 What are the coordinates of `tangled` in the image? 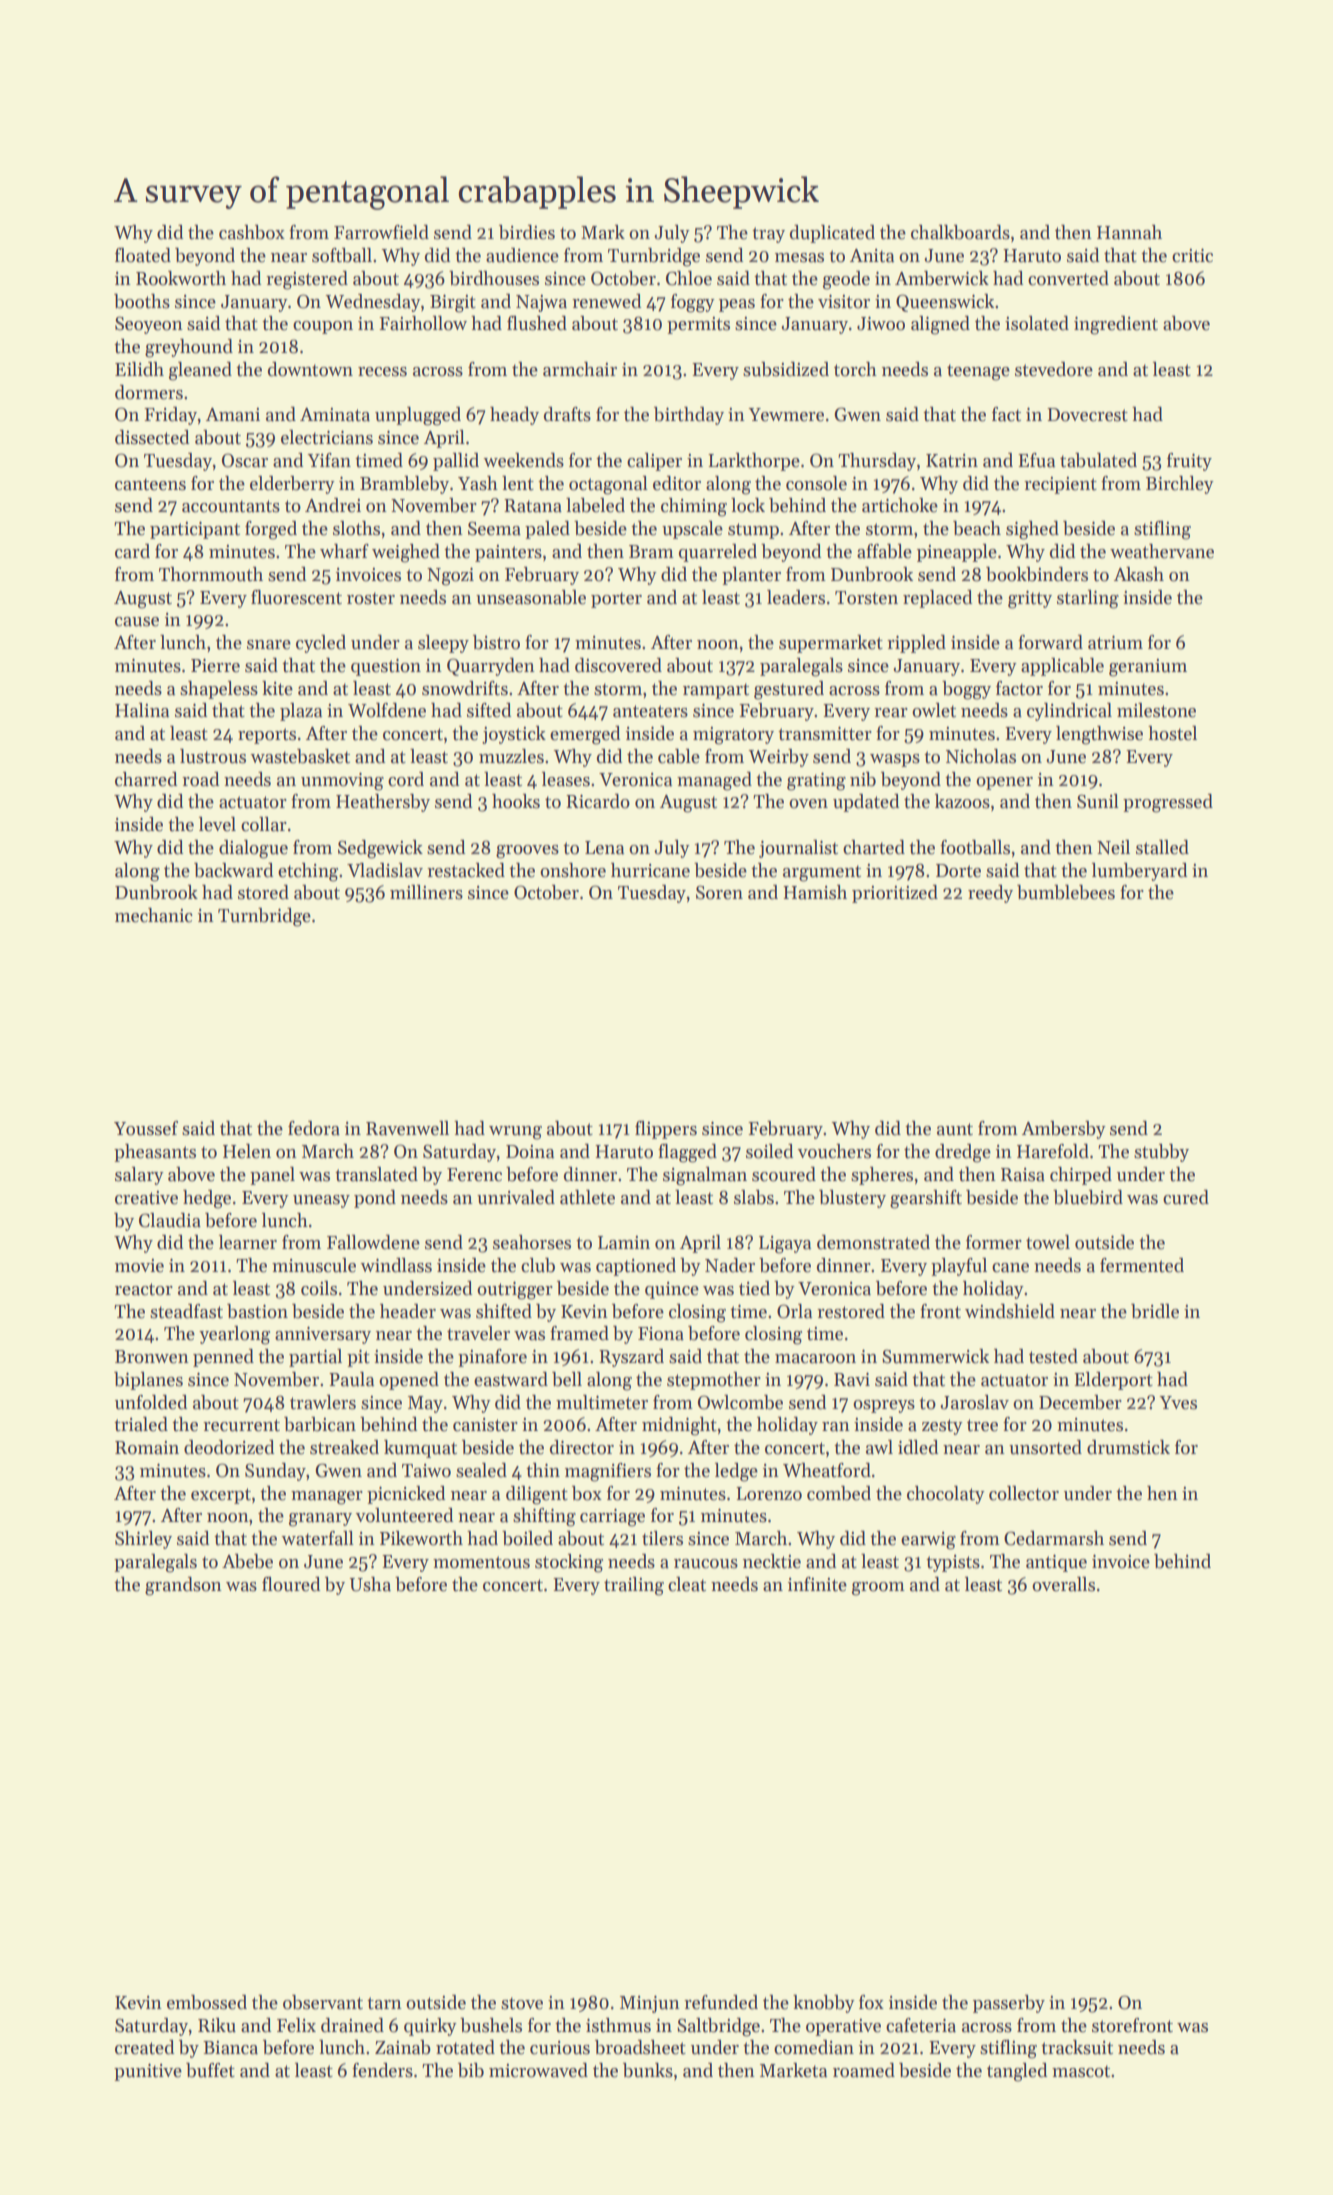 It's located at (1017, 2072).
